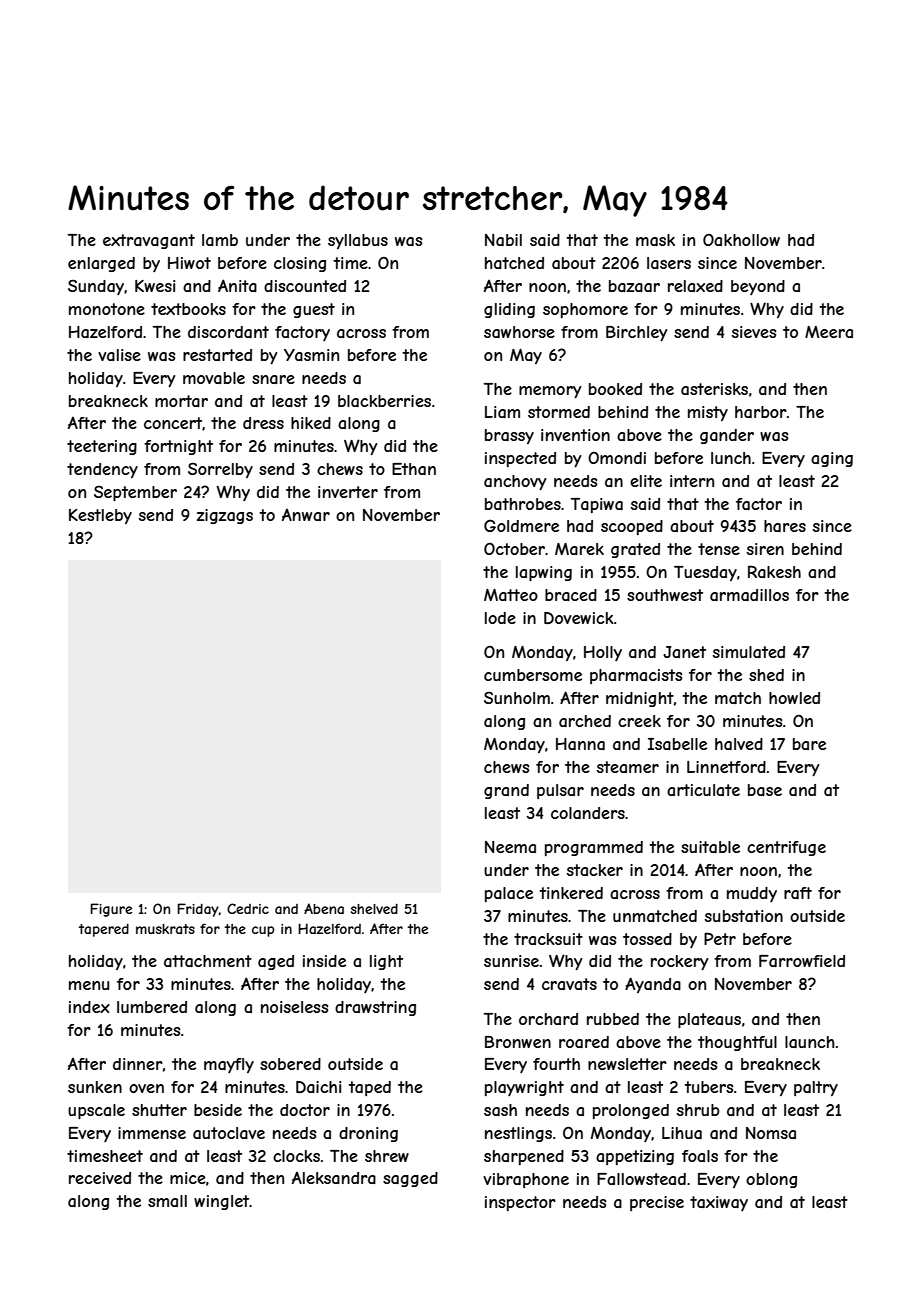 The height and width of the screenshot is (1311, 924). What do you see at coordinates (595, 870) in the screenshot?
I see `stacker` at bounding box center [595, 870].
